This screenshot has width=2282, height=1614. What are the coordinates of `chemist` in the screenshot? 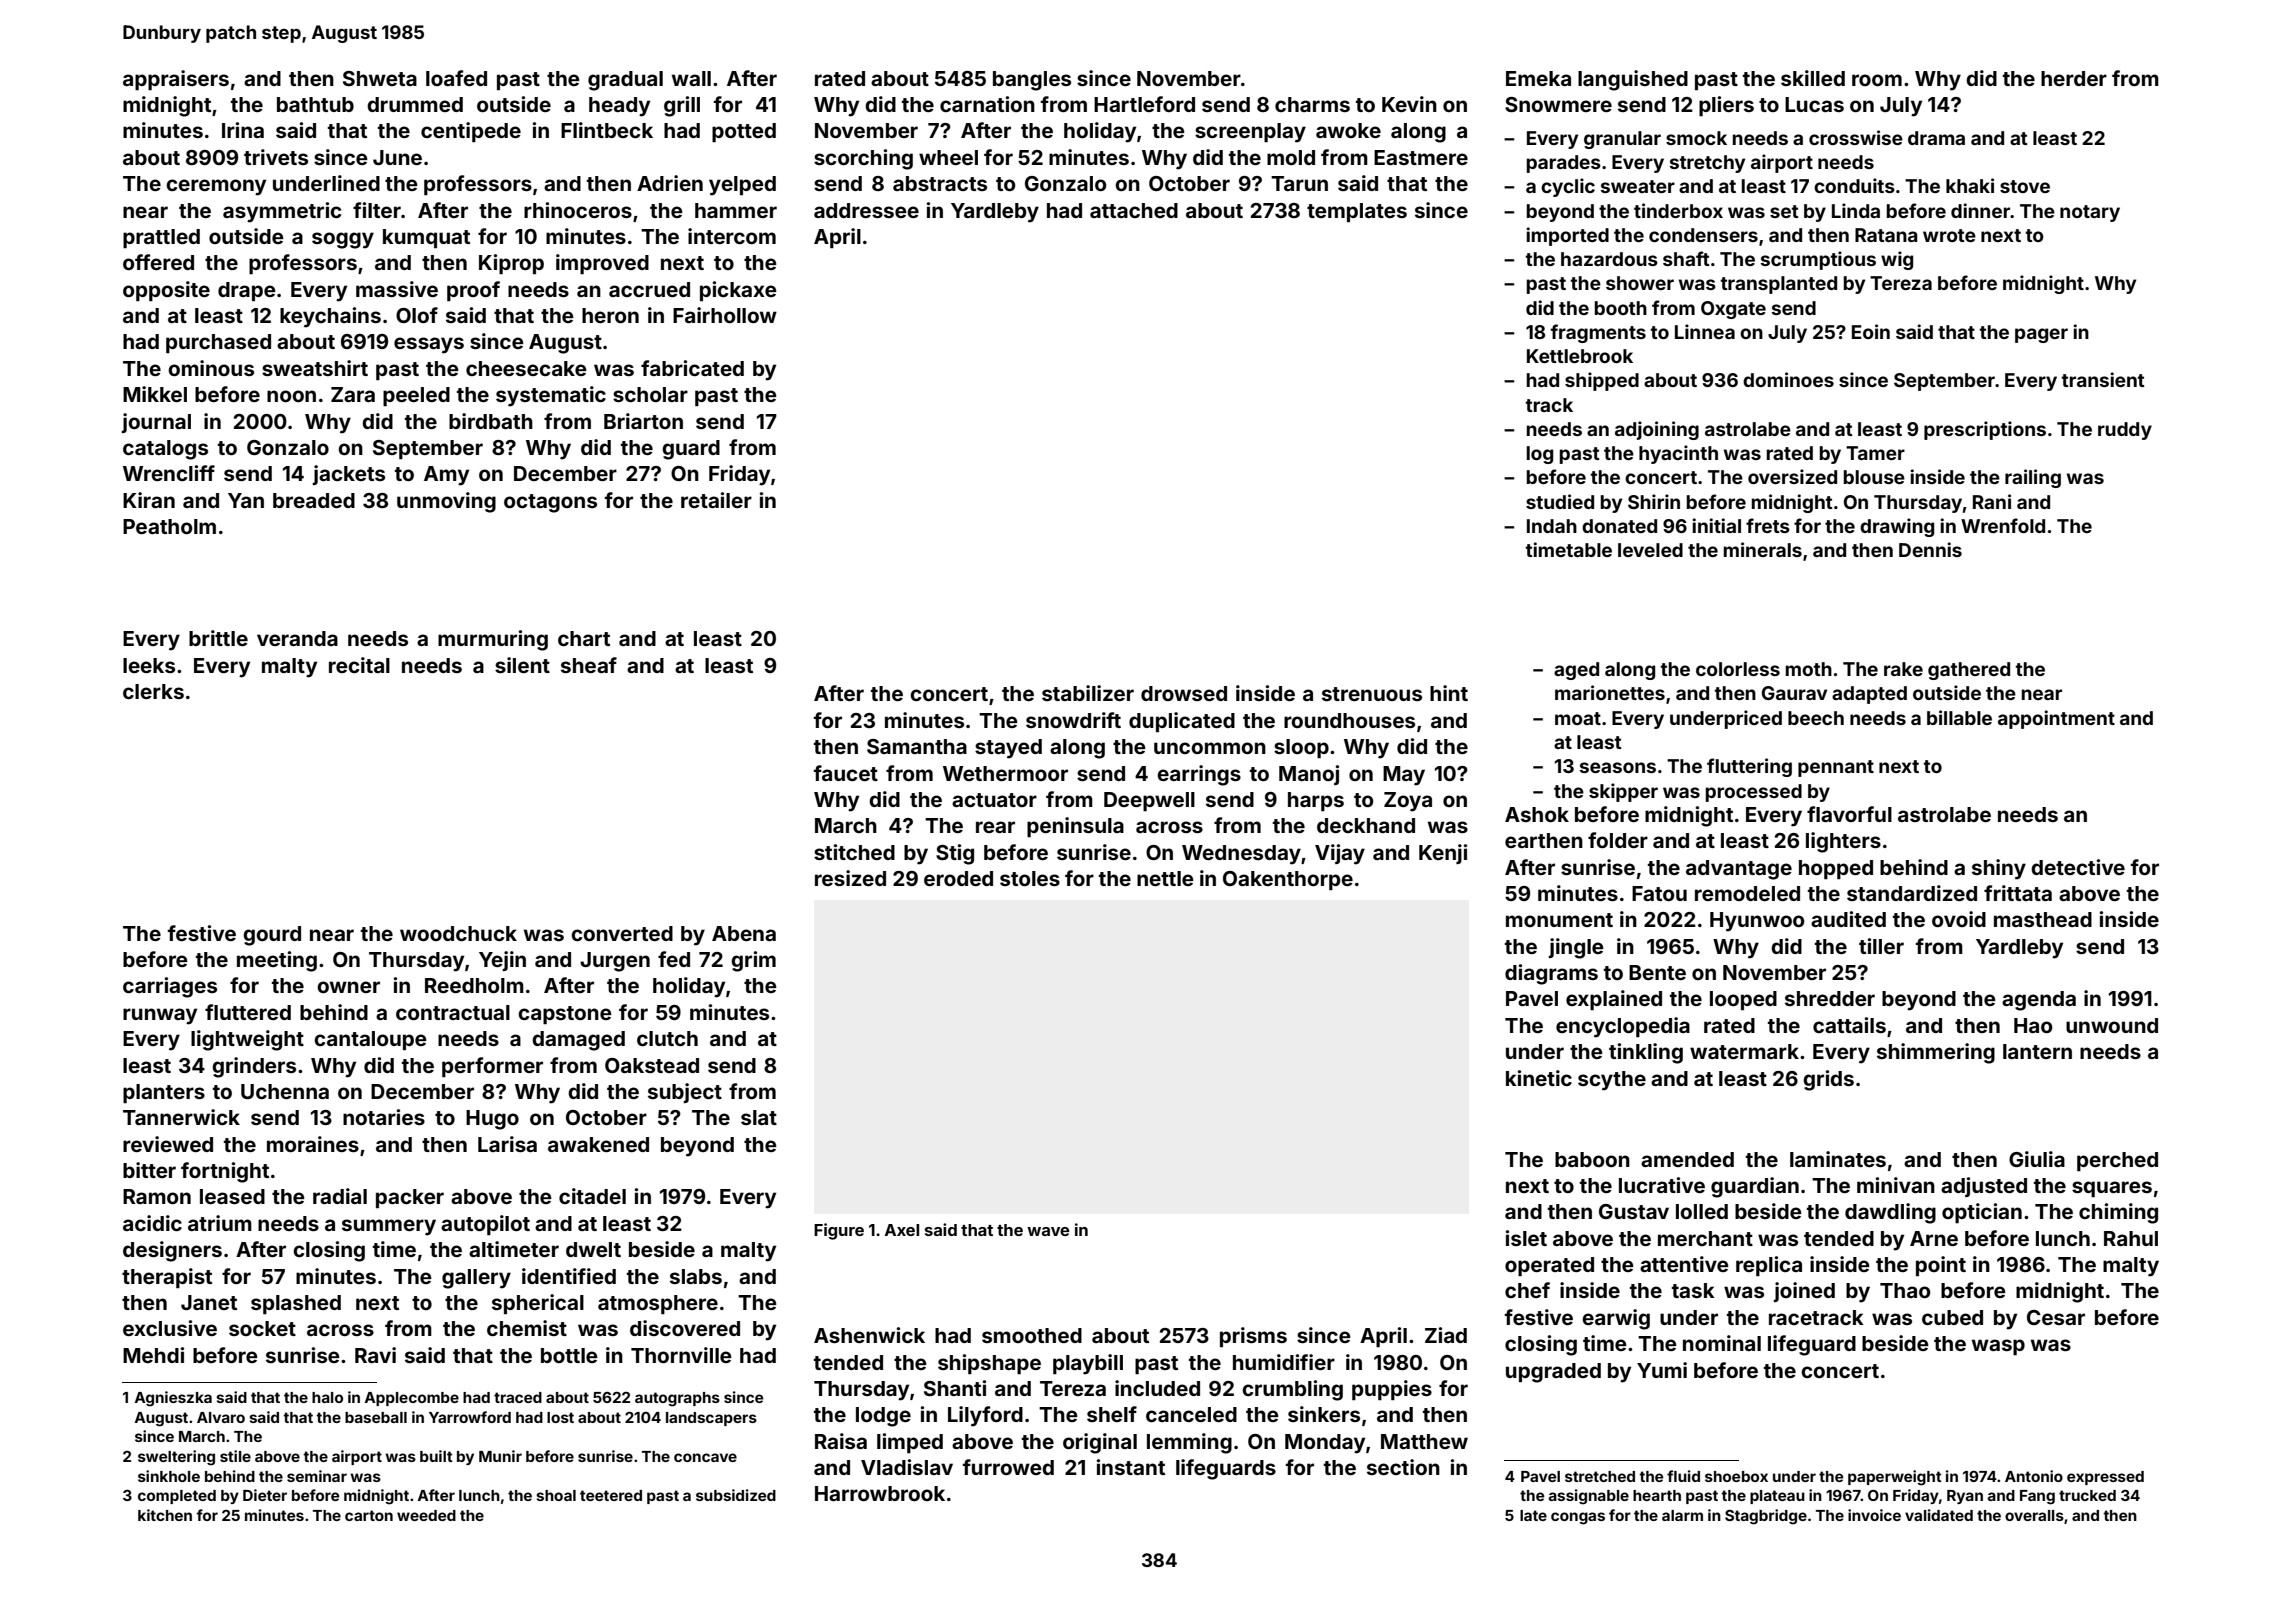 It's located at (527, 1328).
